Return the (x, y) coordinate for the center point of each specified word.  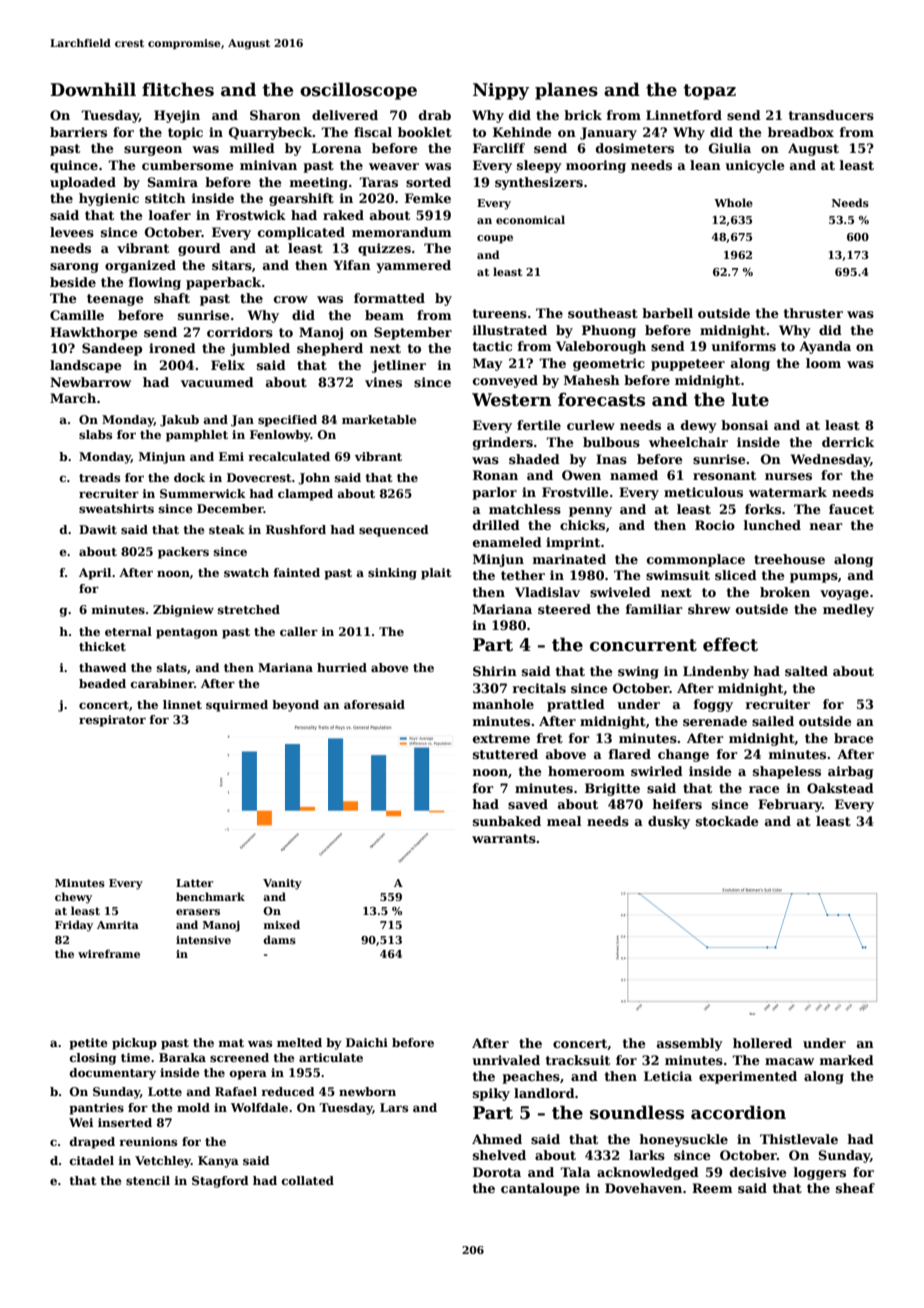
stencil (148, 1180)
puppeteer (688, 365)
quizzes (384, 249)
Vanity (282, 884)
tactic (492, 346)
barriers (78, 132)
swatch (246, 572)
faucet (851, 509)
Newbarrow (90, 382)
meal (564, 821)
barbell (667, 313)
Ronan (495, 475)
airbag (850, 772)
